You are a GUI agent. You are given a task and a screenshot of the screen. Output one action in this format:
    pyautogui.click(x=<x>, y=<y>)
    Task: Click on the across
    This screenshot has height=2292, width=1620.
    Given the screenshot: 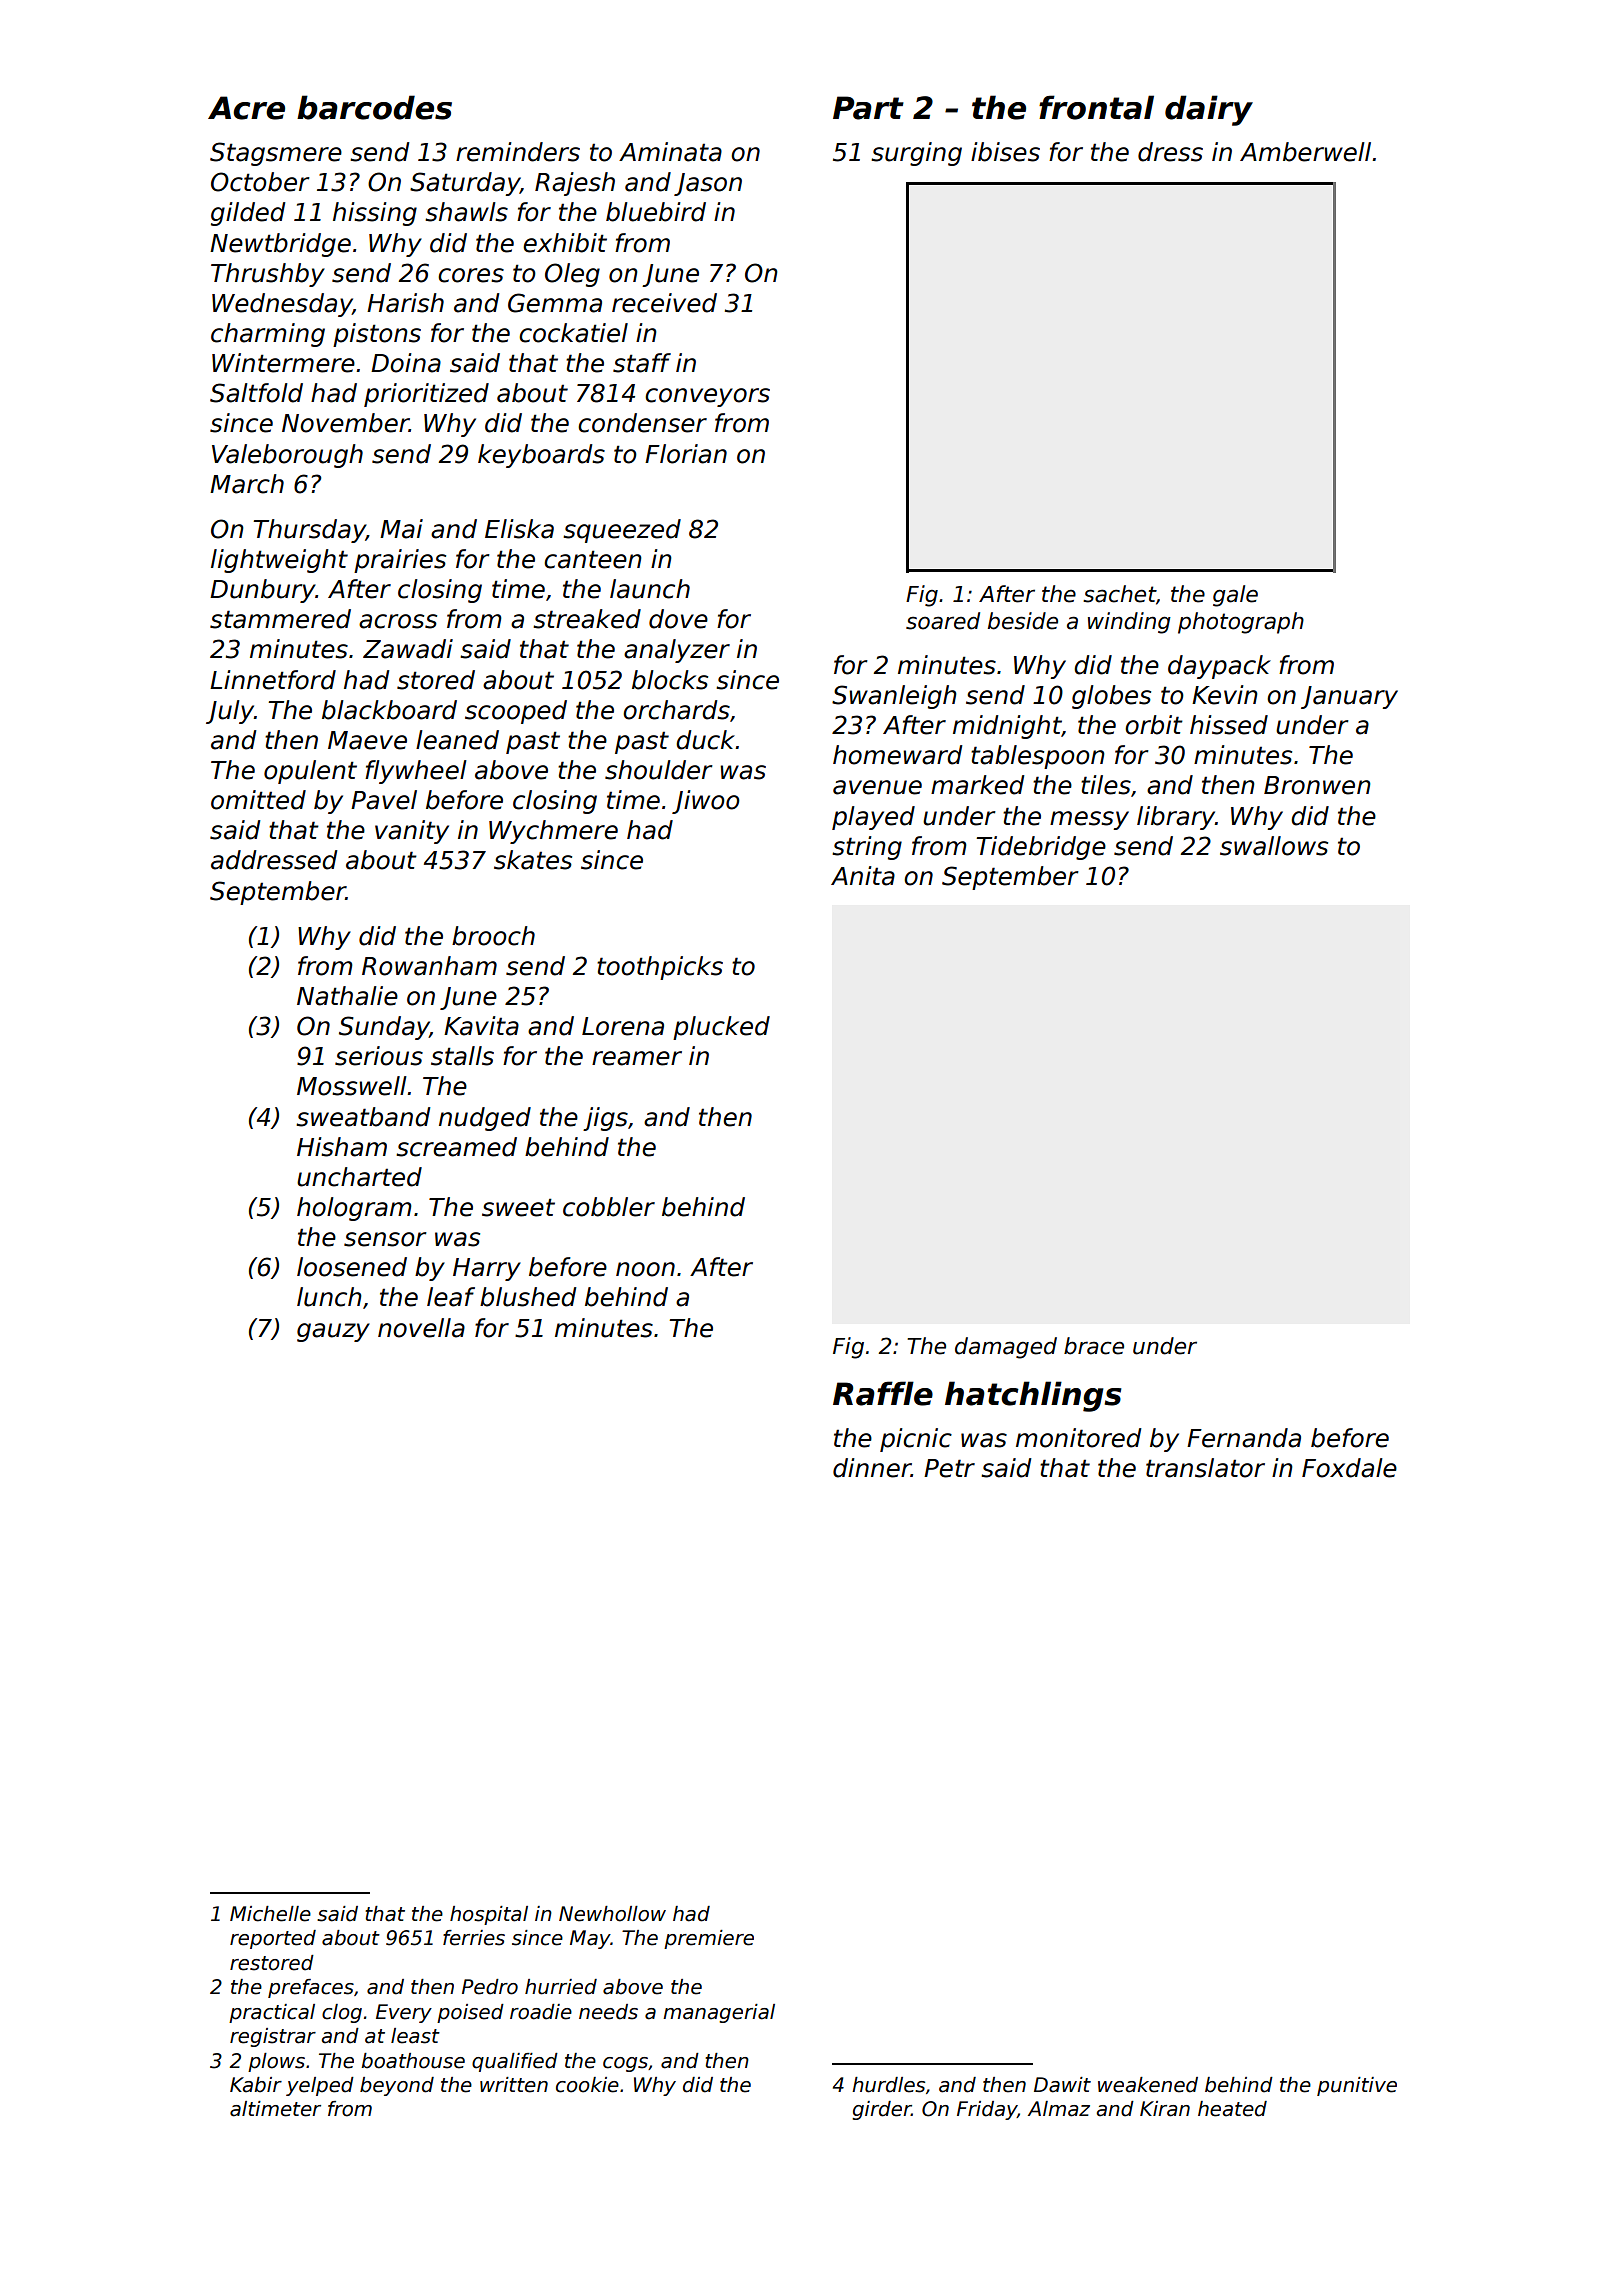 What is the action you would take?
    pyautogui.click(x=398, y=621)
